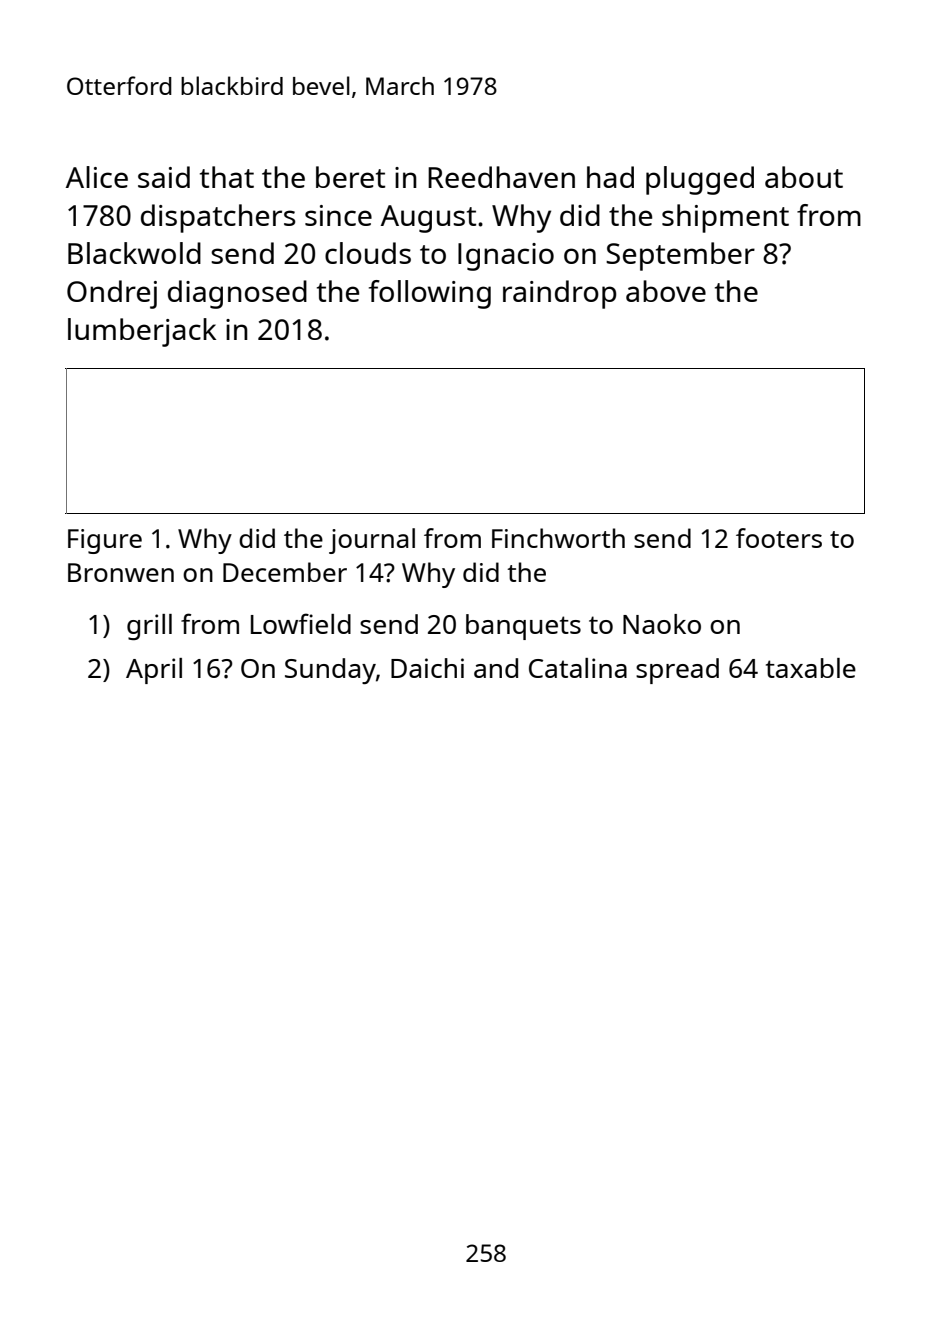 This screenshot has height=1321, width=931. What do you see at coordinates (97, 177) in the screenshot?
I see `Alice` at bounding box center [97, 177].
